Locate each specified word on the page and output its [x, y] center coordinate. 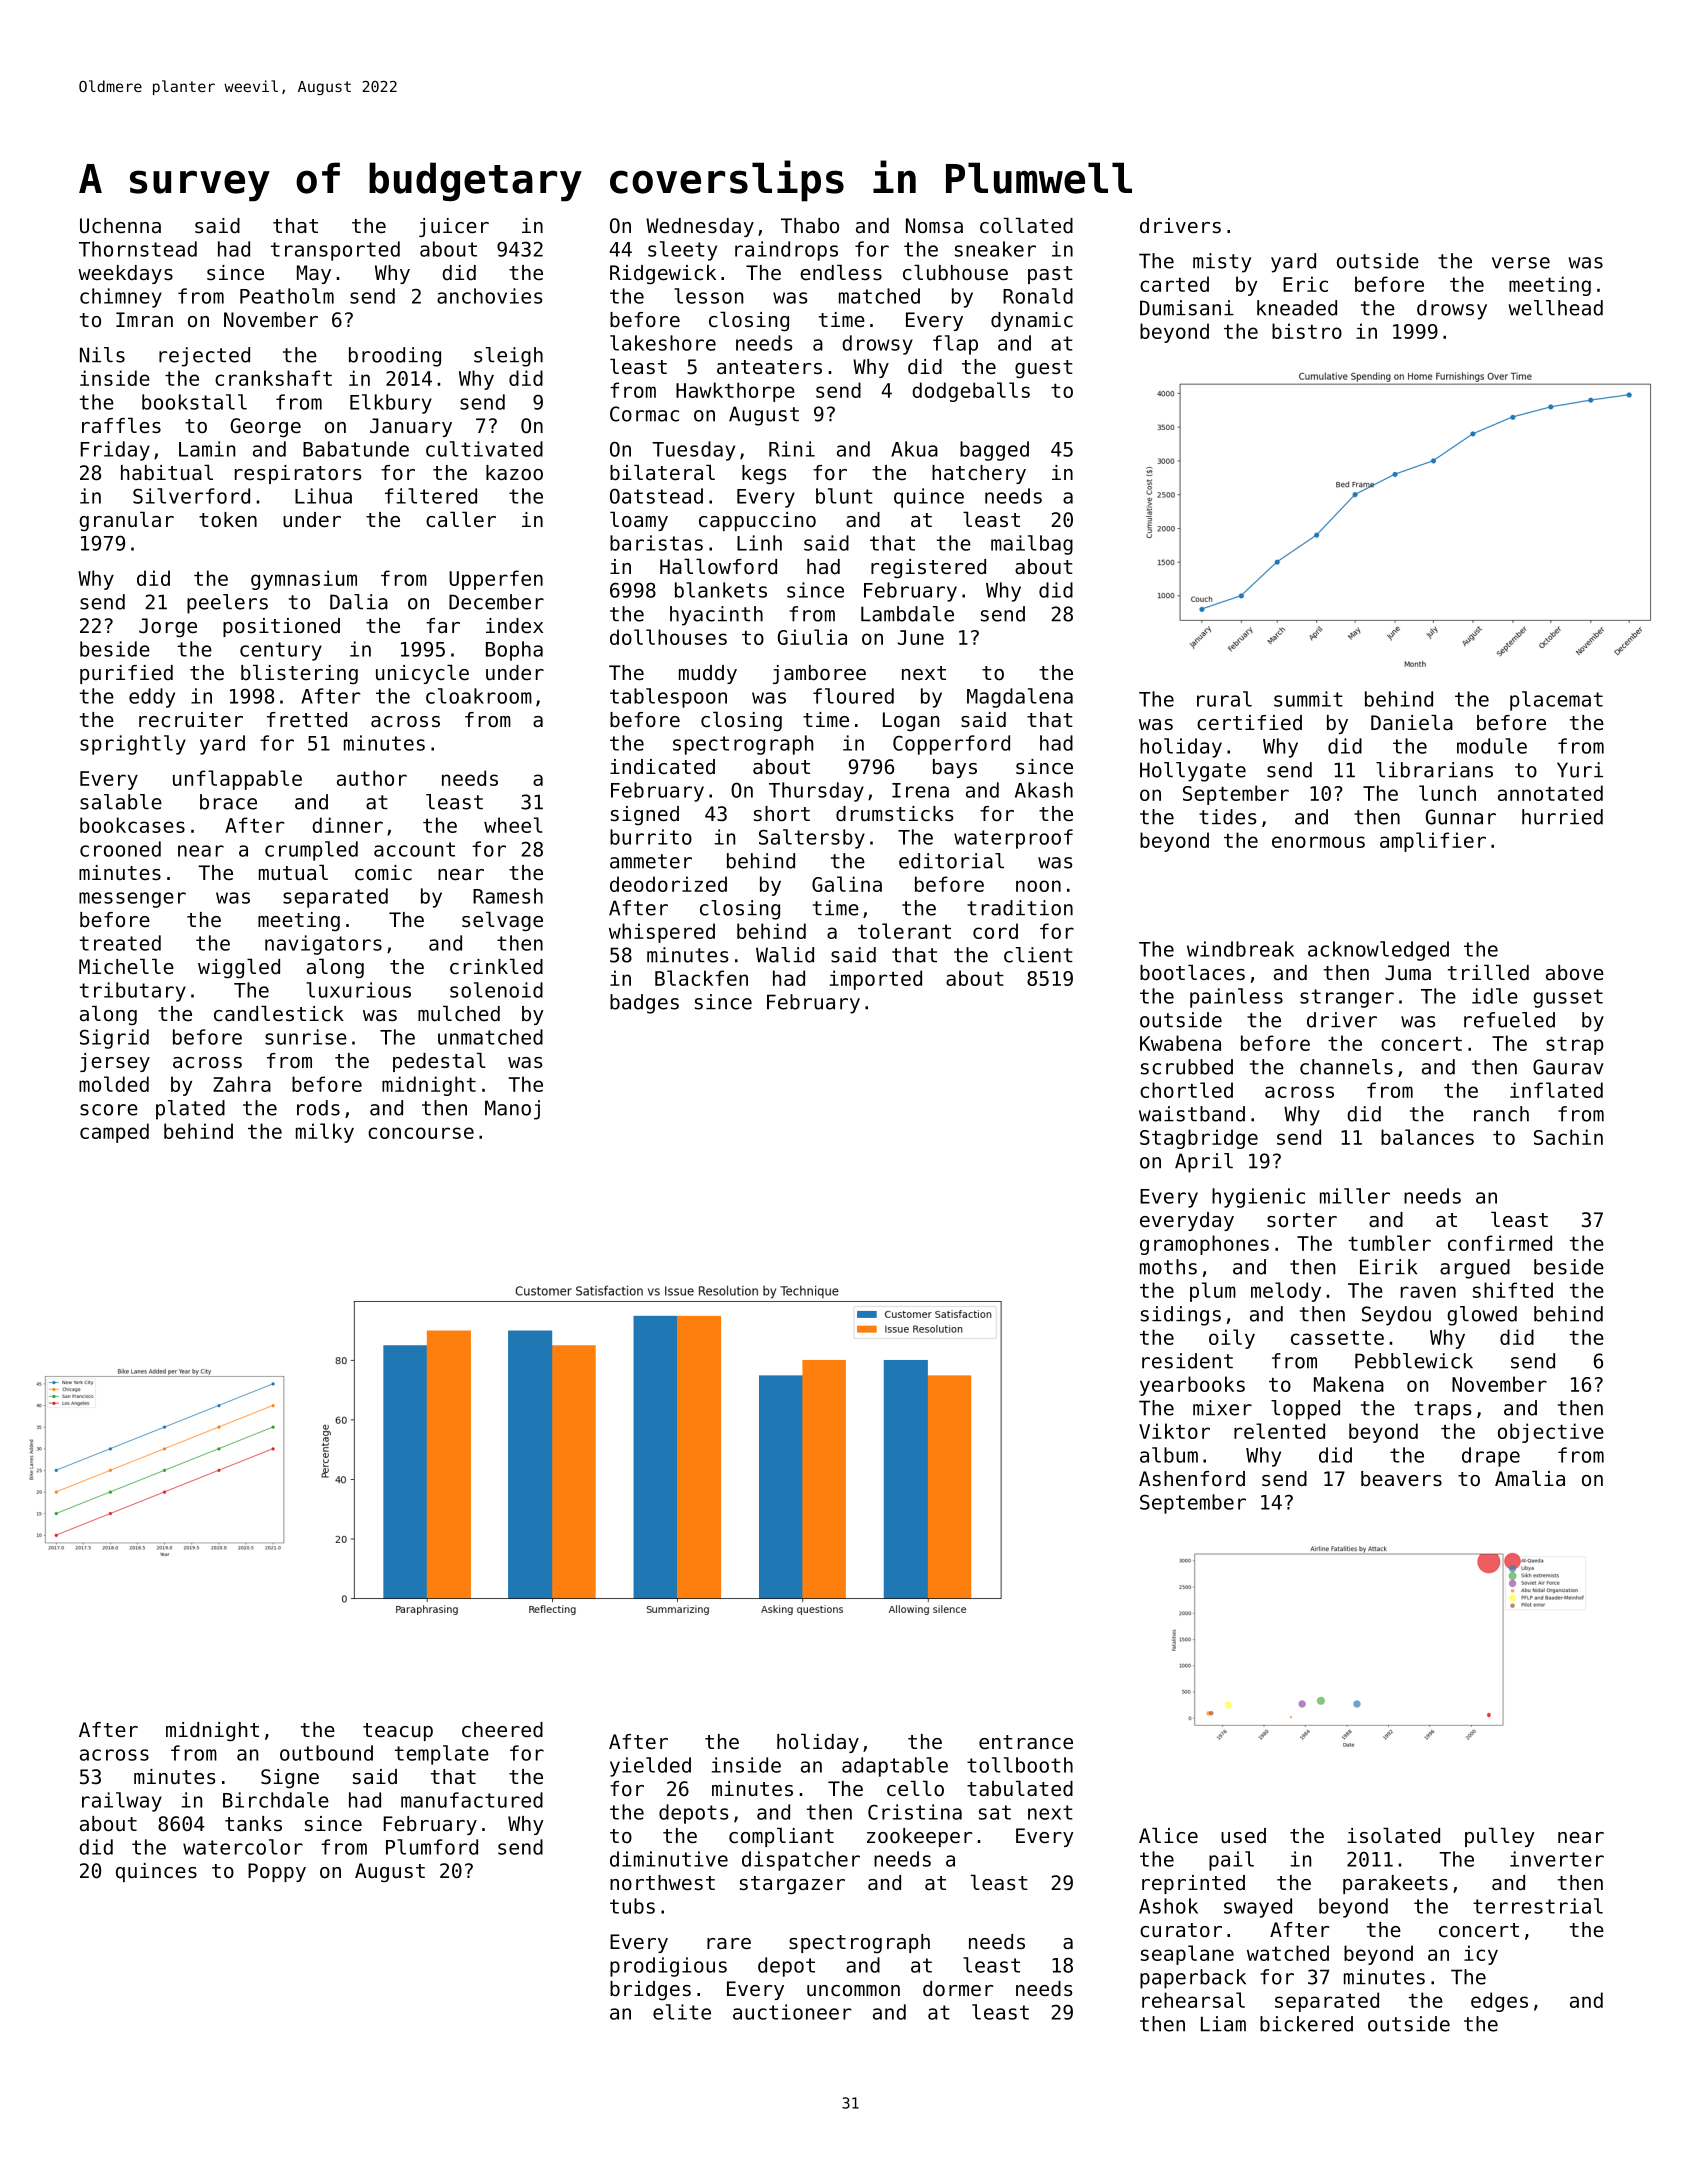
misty [1222, 263]
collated [1026, 225]
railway [122, 1802]
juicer [454, 227]
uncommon [853, 1991]
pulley [1500, 1837]
